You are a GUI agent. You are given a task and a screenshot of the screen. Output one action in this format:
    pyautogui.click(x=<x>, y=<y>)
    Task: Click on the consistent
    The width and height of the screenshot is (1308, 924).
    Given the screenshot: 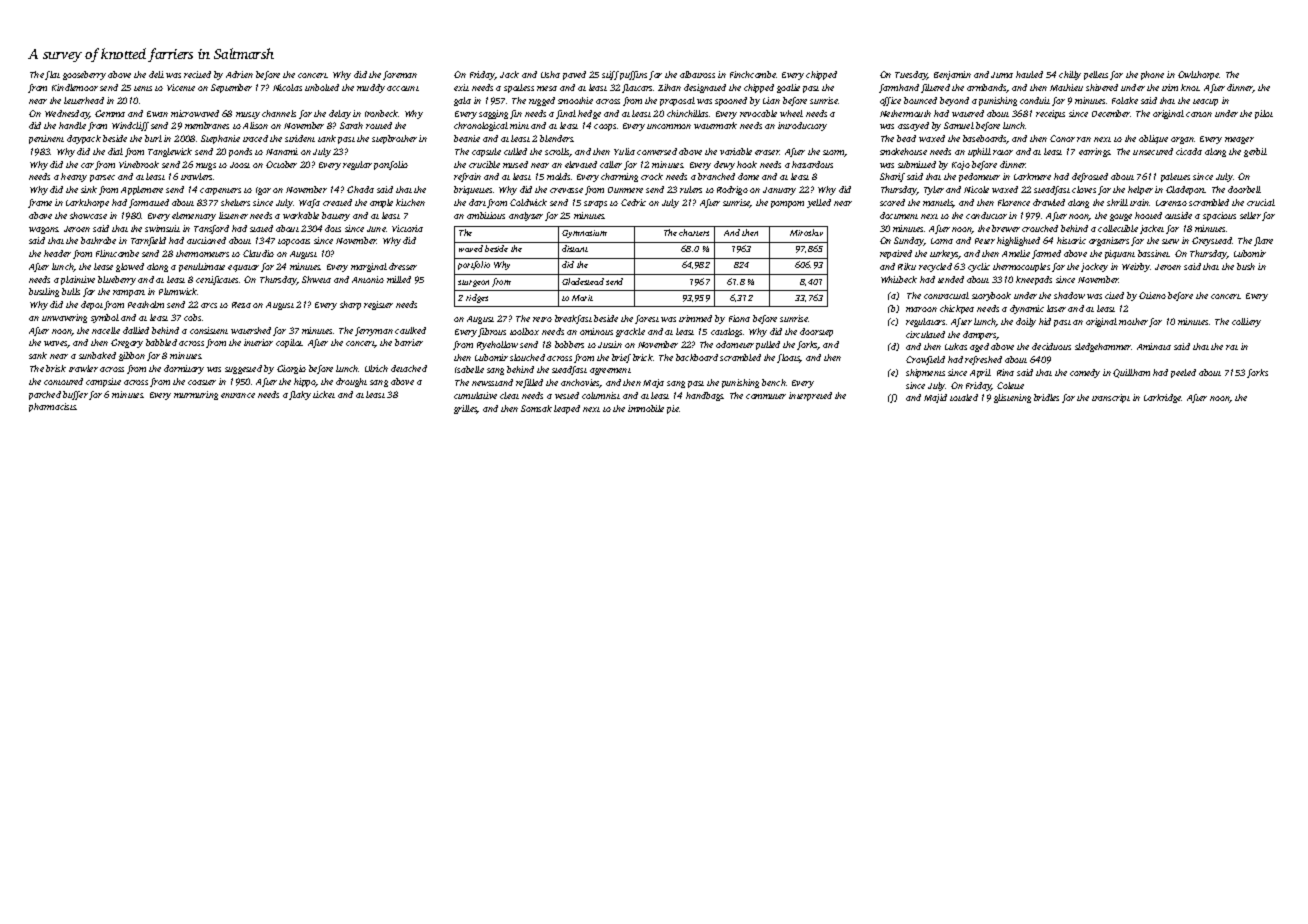 What is the action you would take?
    pyautogui.click(x=209, y=330)
